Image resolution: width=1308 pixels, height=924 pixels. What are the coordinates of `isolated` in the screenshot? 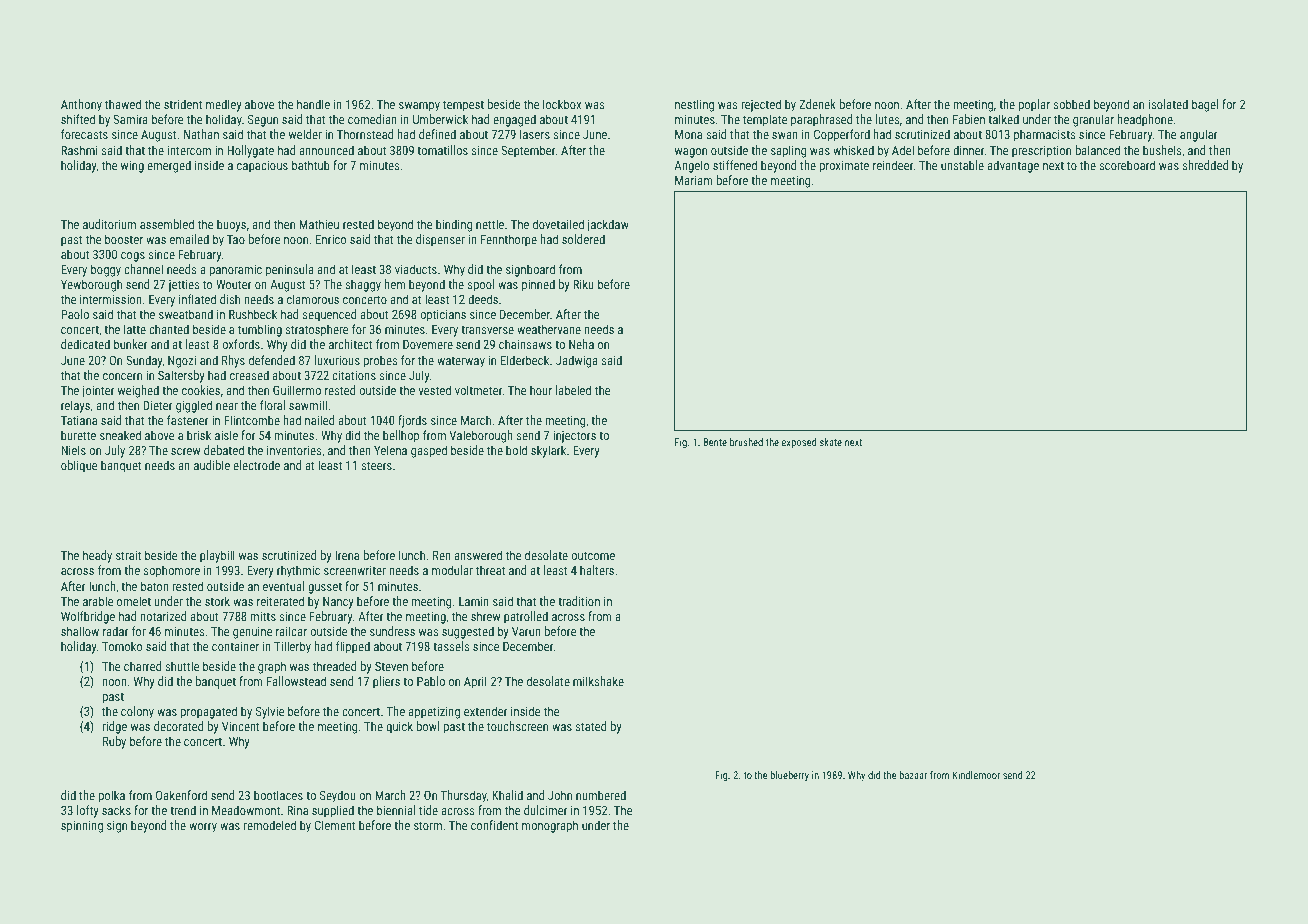 It's located at (1168, 104).
